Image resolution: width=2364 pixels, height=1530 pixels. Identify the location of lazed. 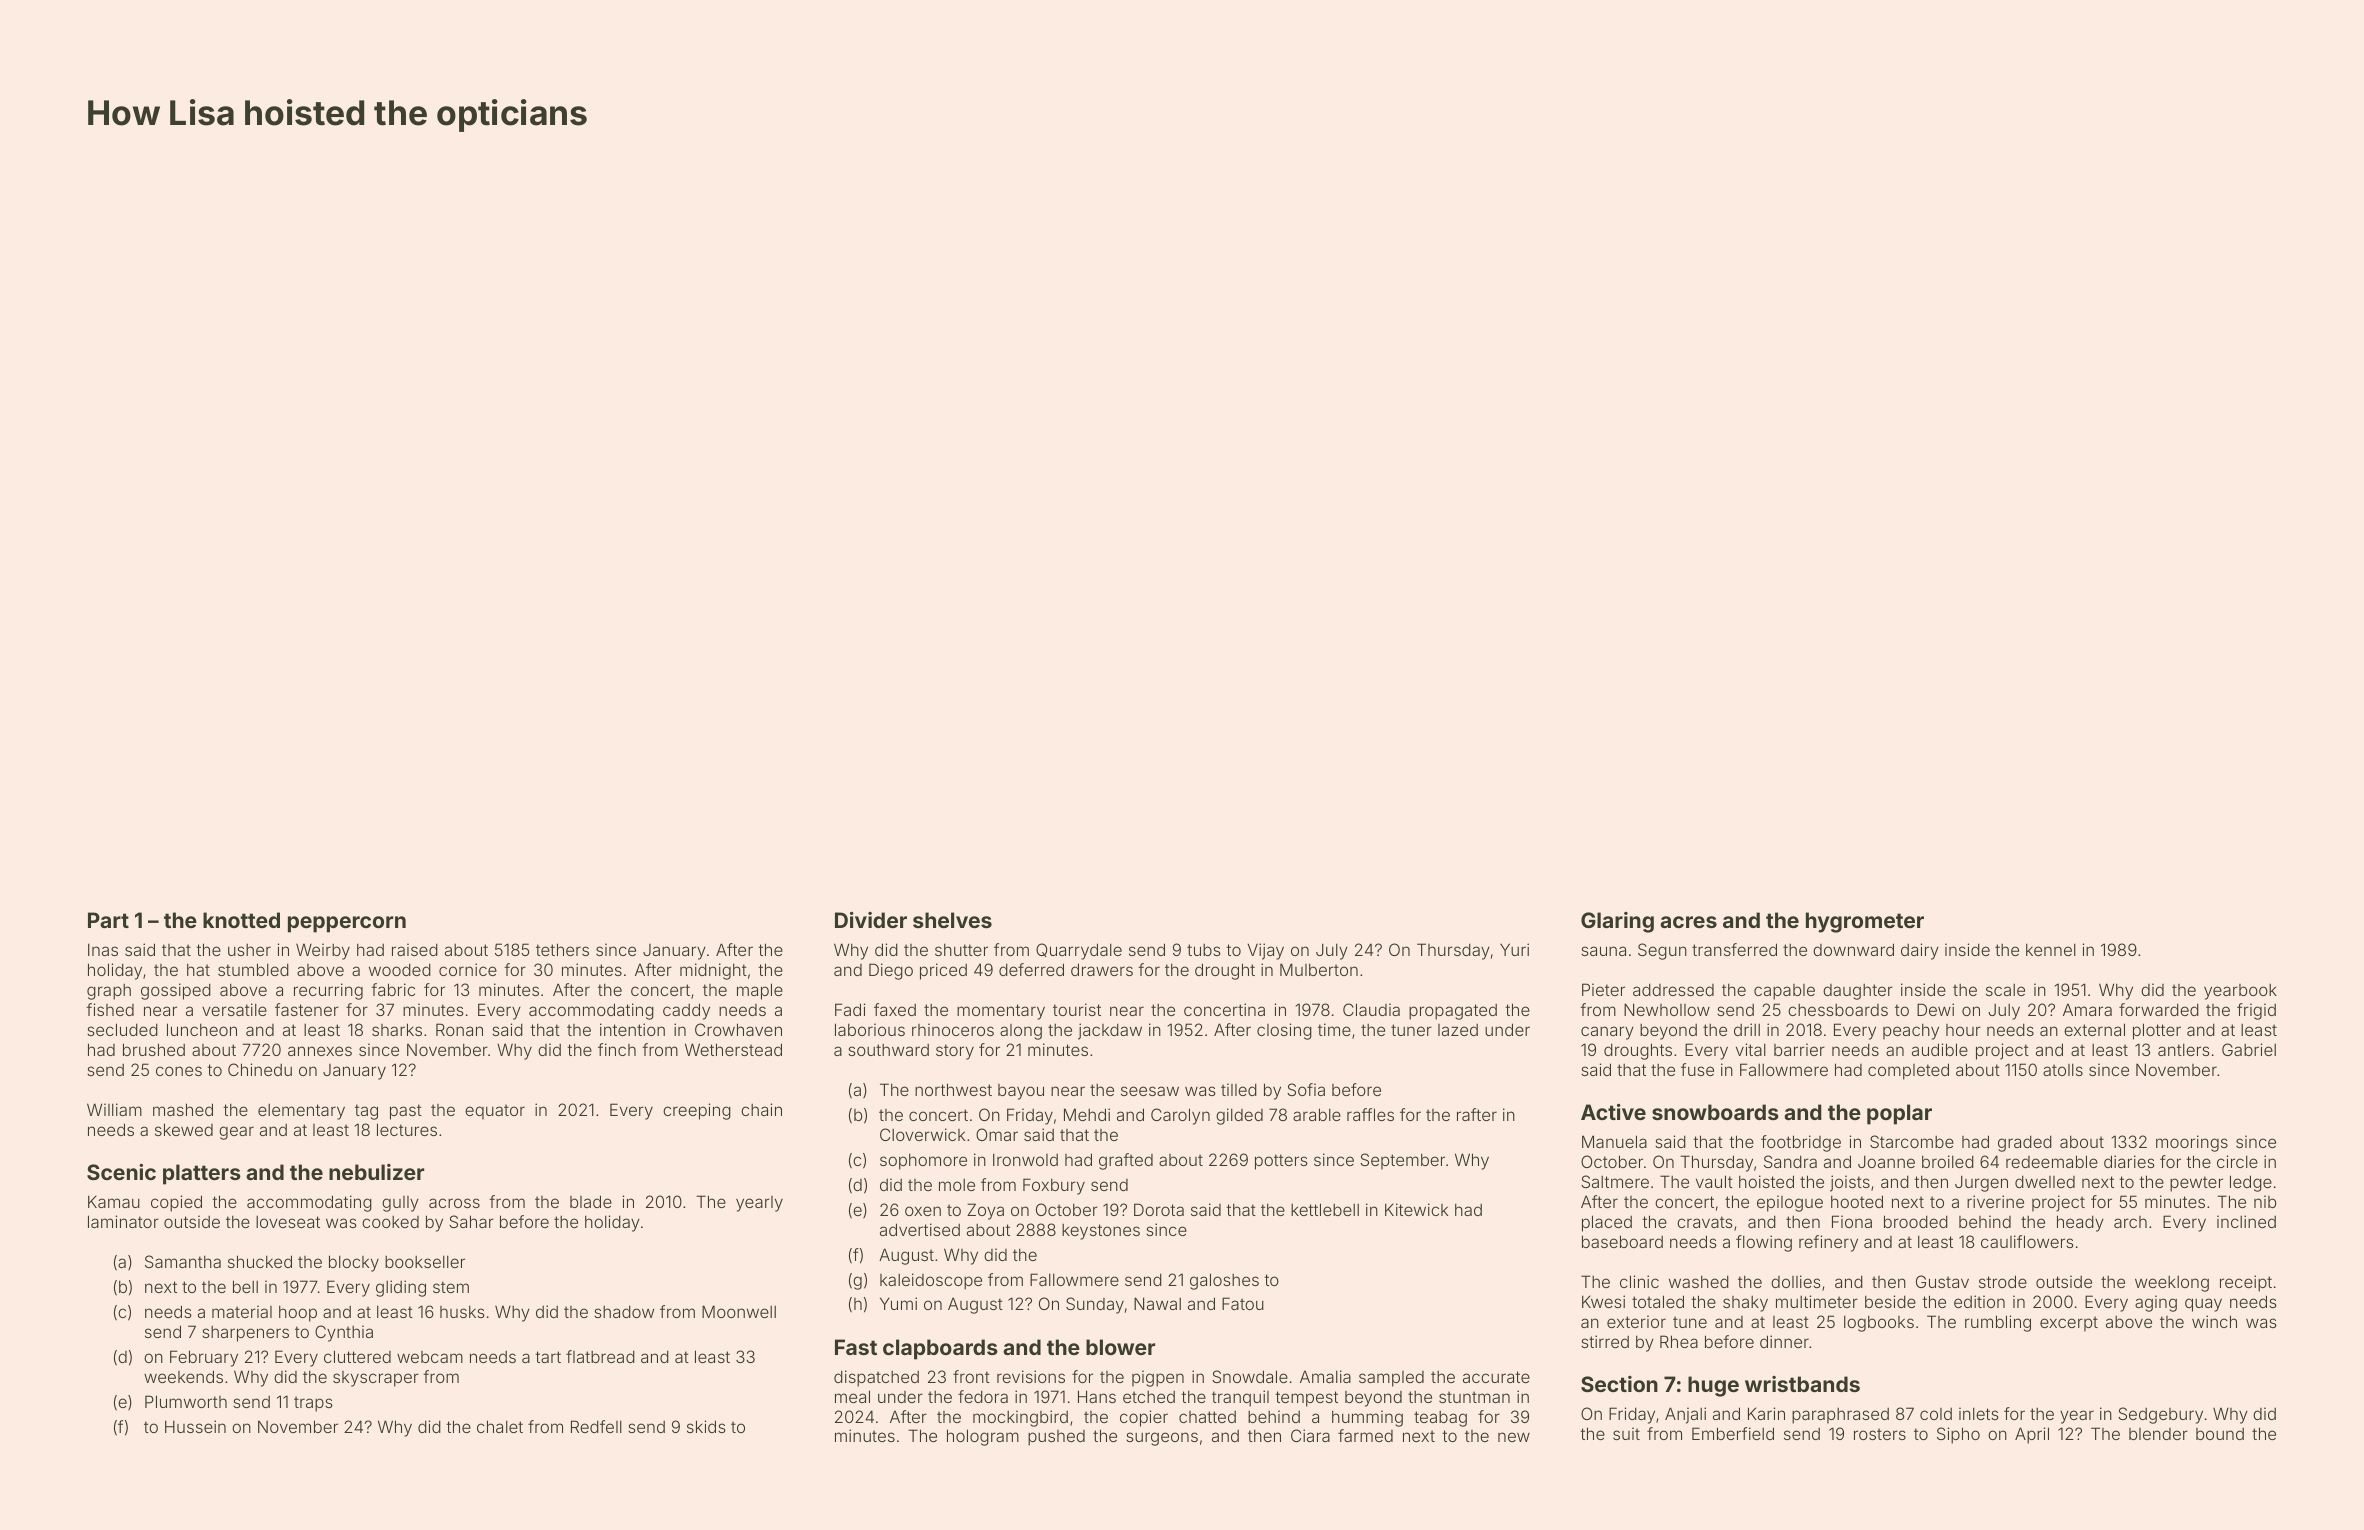
(1458, 1030).
